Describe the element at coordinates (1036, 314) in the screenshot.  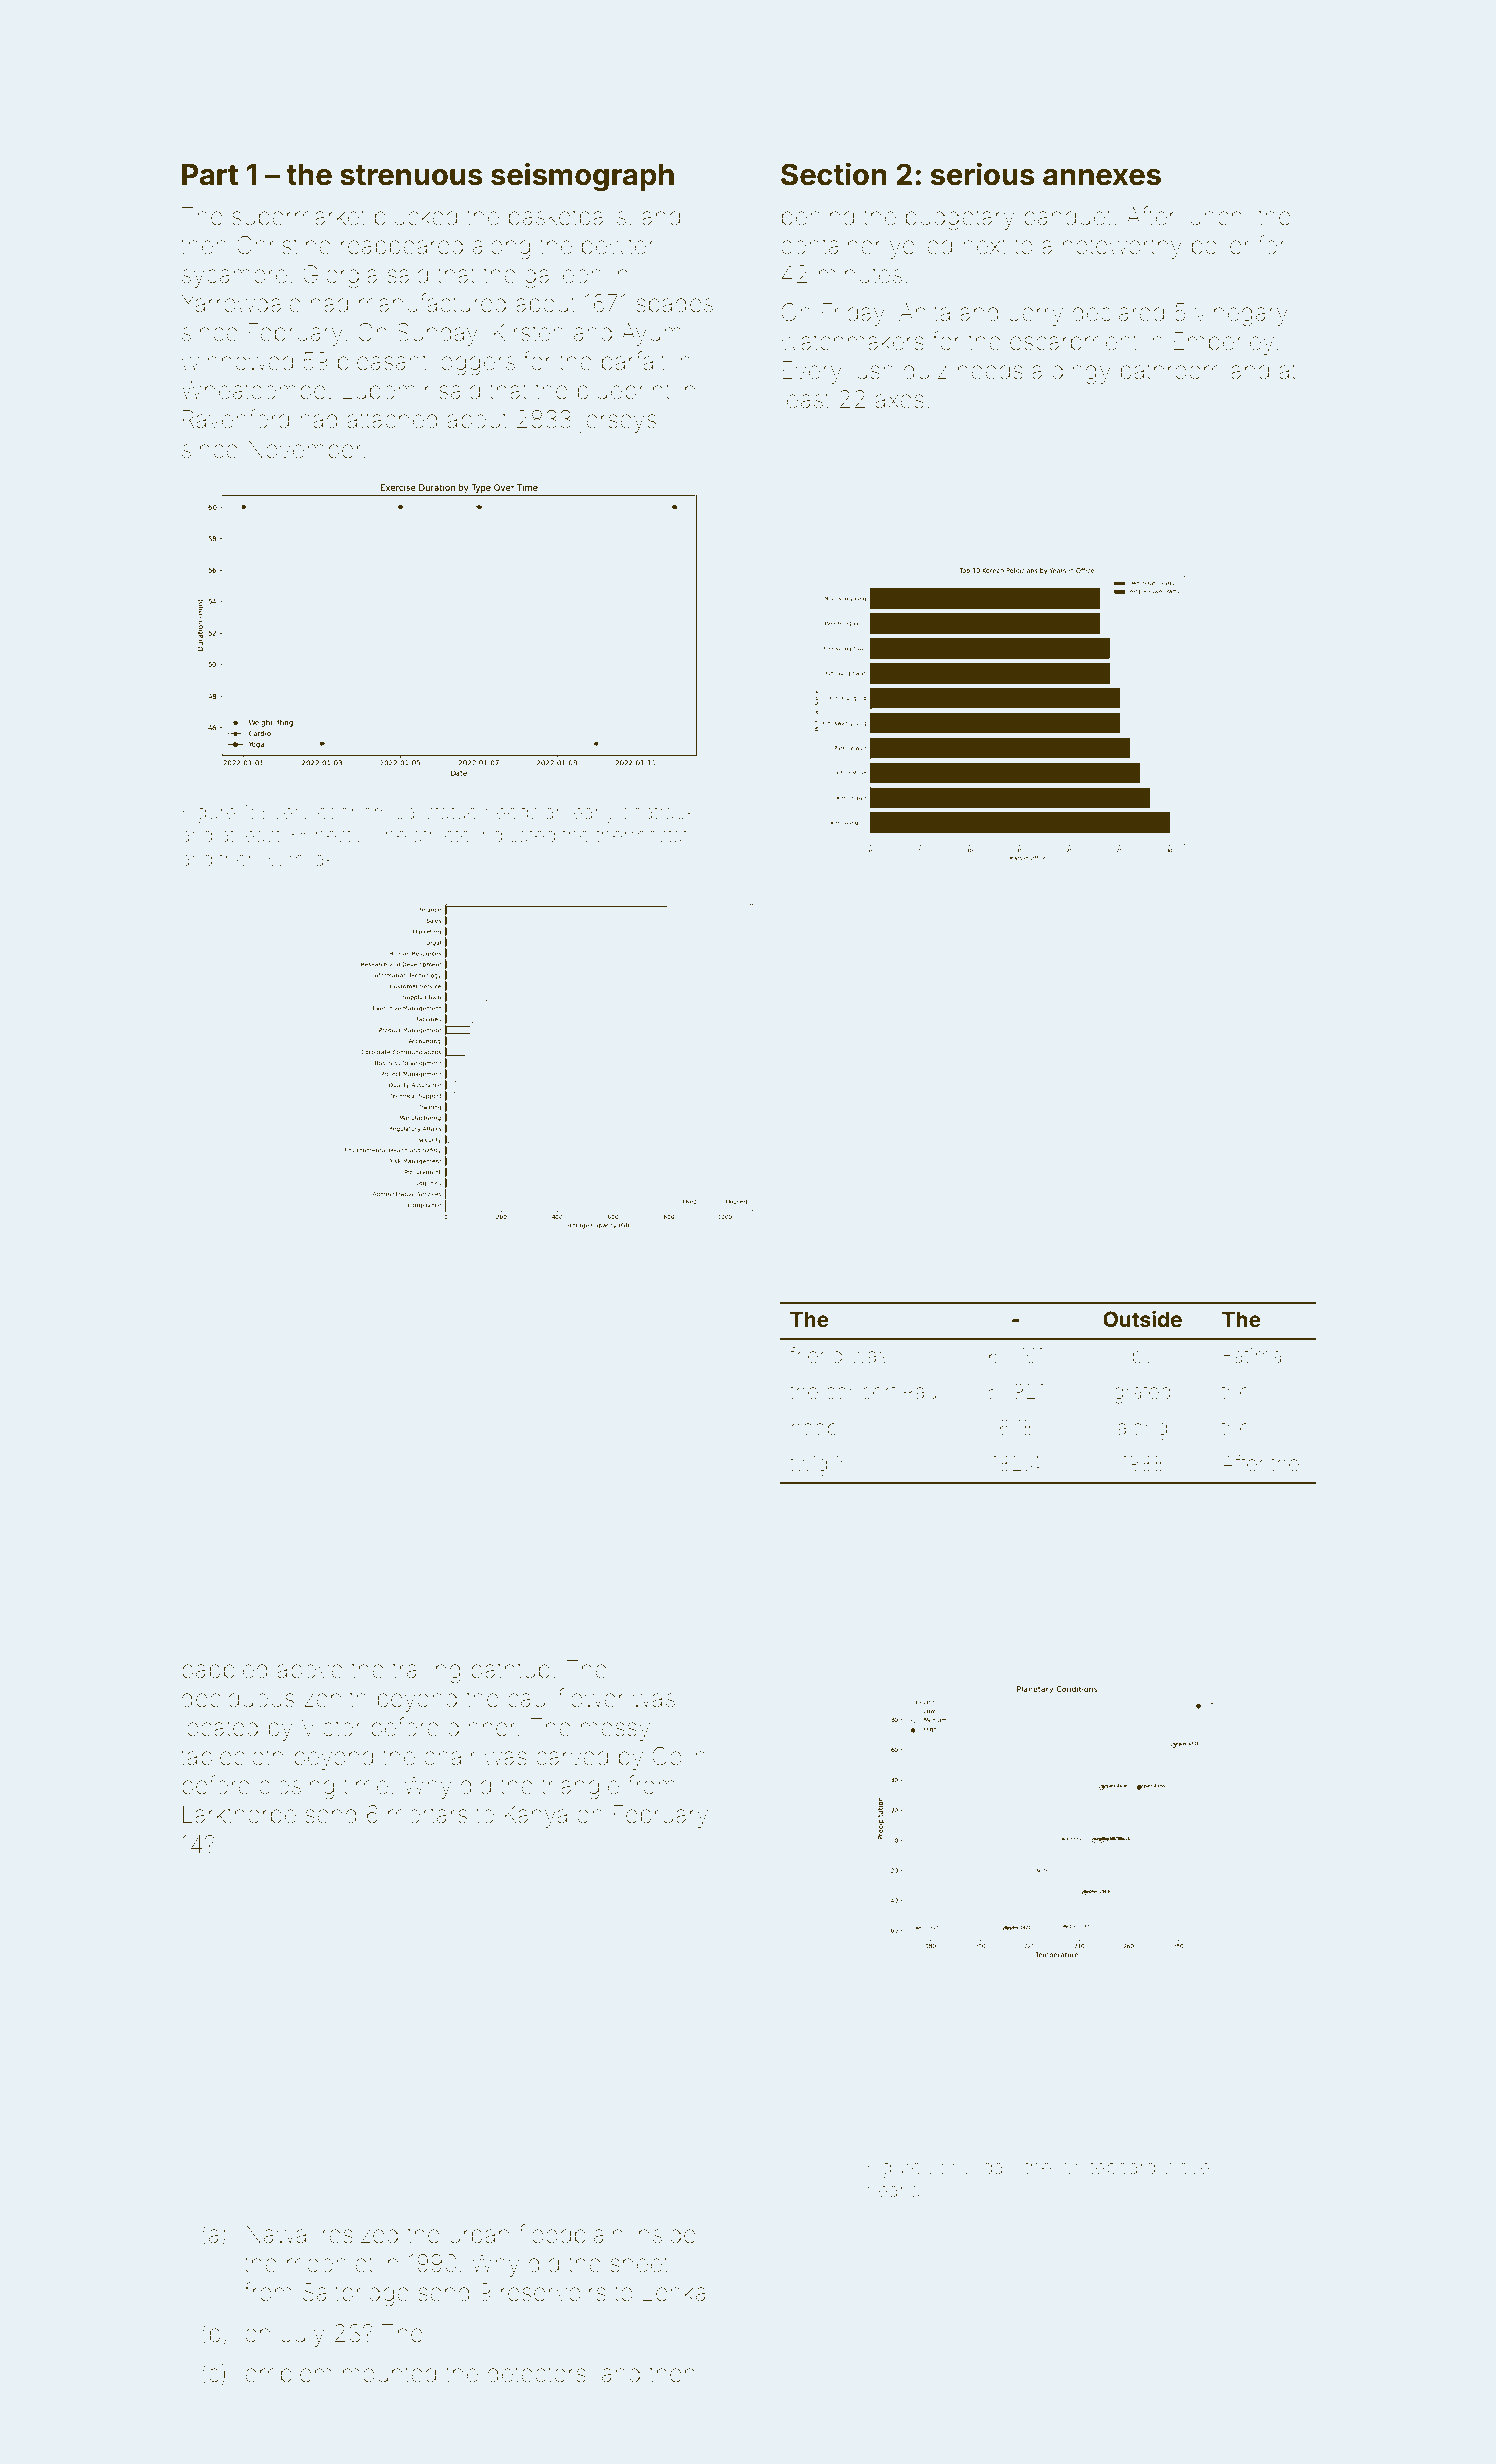
I see `Jerry` at that location.
